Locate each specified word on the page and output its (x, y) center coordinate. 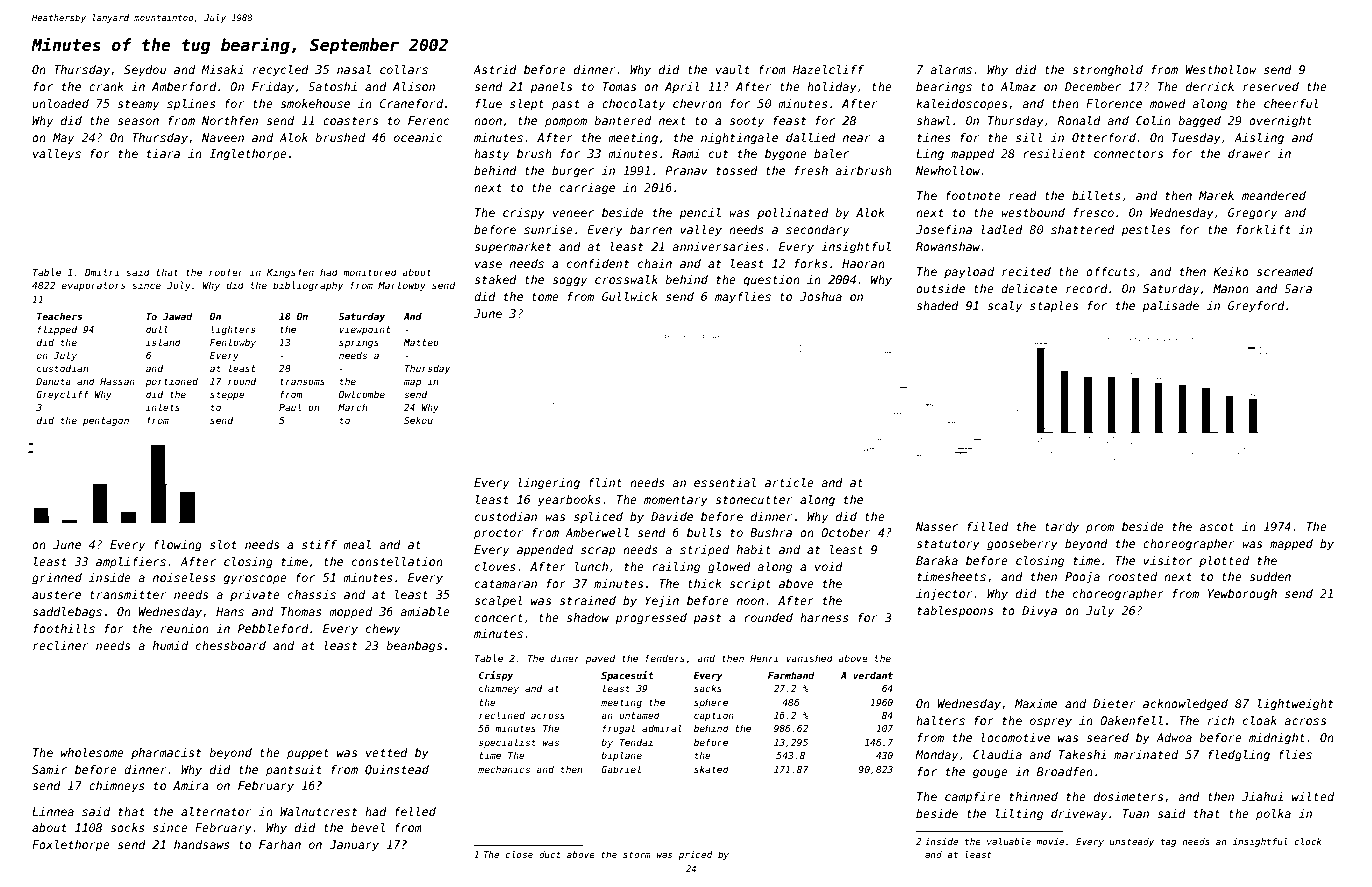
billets (1096, 195)
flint (605, 482)
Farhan (280, 844)
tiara (163, 153)
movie (1050, 841)
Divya (1039, 612)
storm (637, 854)
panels (551, 88)
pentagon (106, 421)
